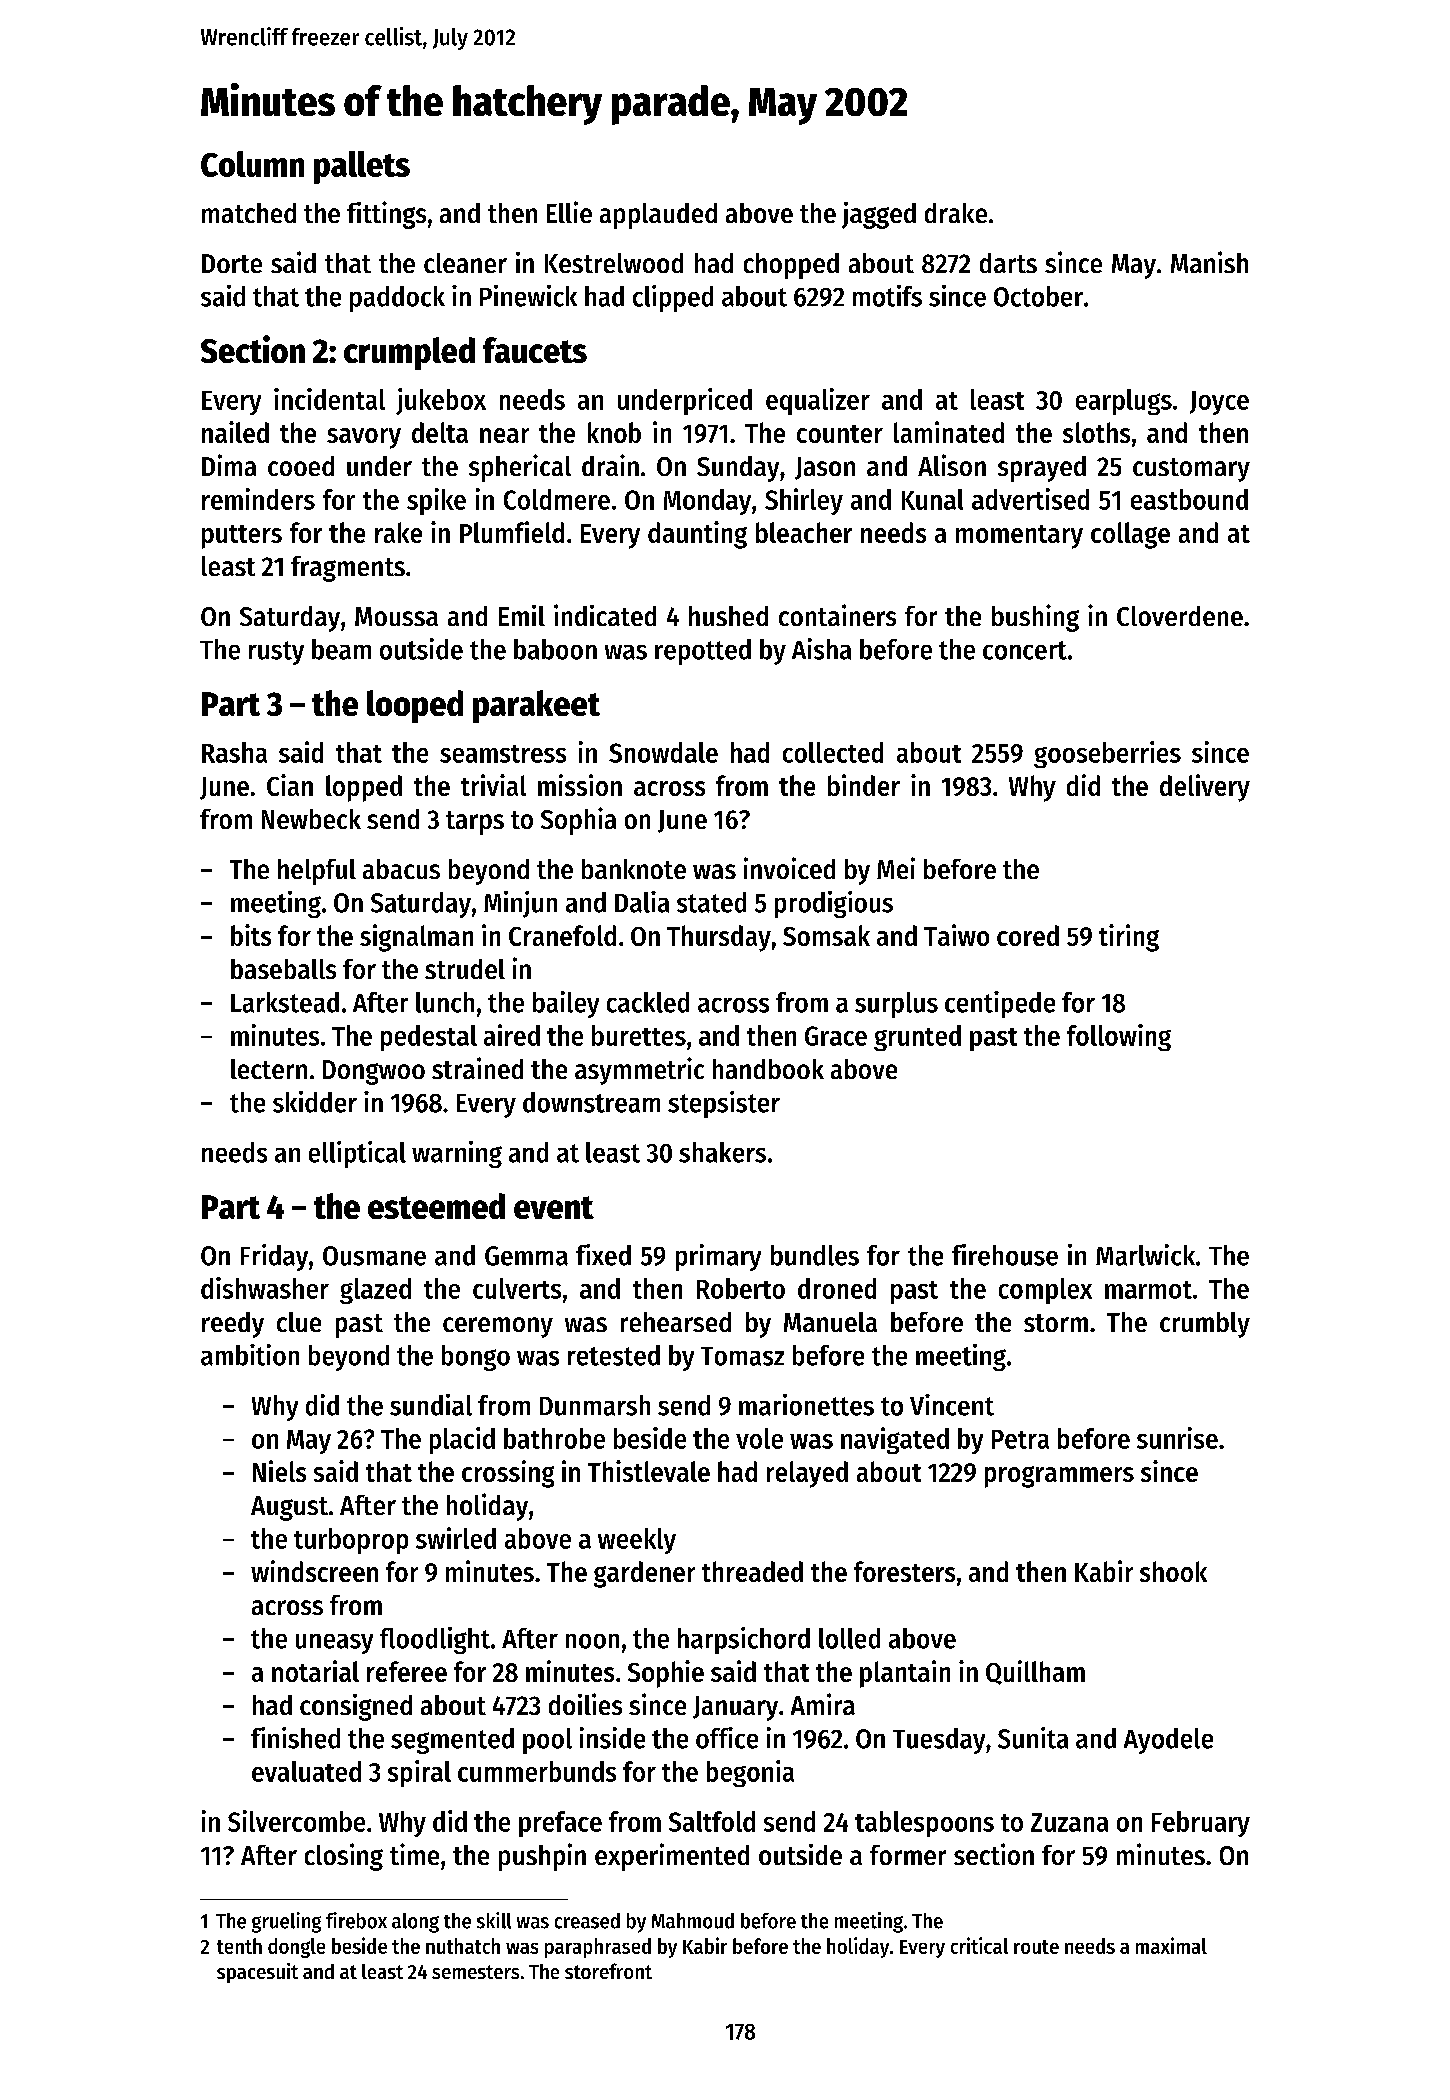  What do you see at coordinates (362, 167) in the screenshot?
I see `pallets` at bounding box center [362, 167].
